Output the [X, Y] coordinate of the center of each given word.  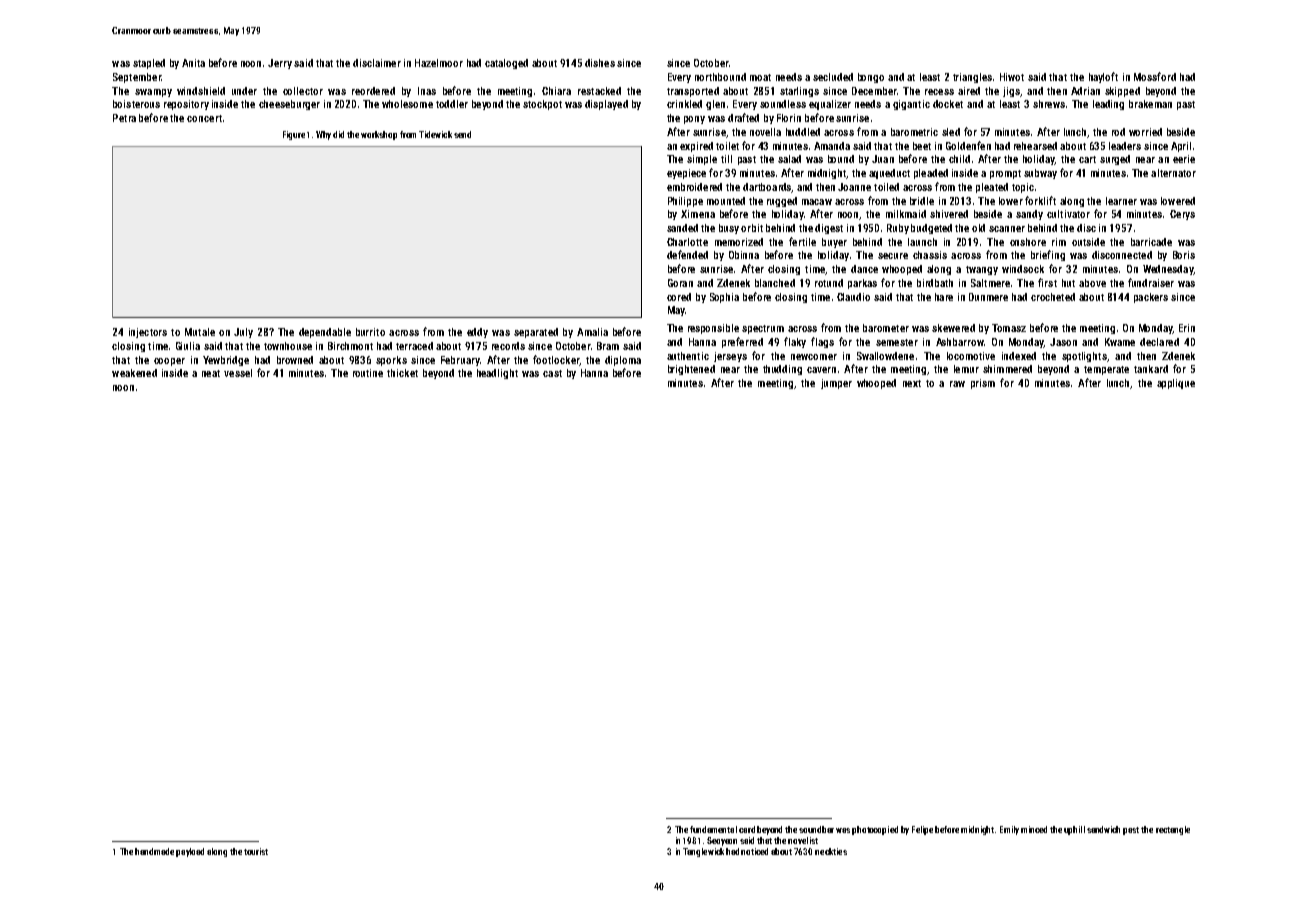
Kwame [1120, 342]
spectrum [763, 329]
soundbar [816, 829]
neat [211, 373]
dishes [600, 63]
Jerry [280, 64]
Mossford [1155, 76]
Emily [1009, 830]
